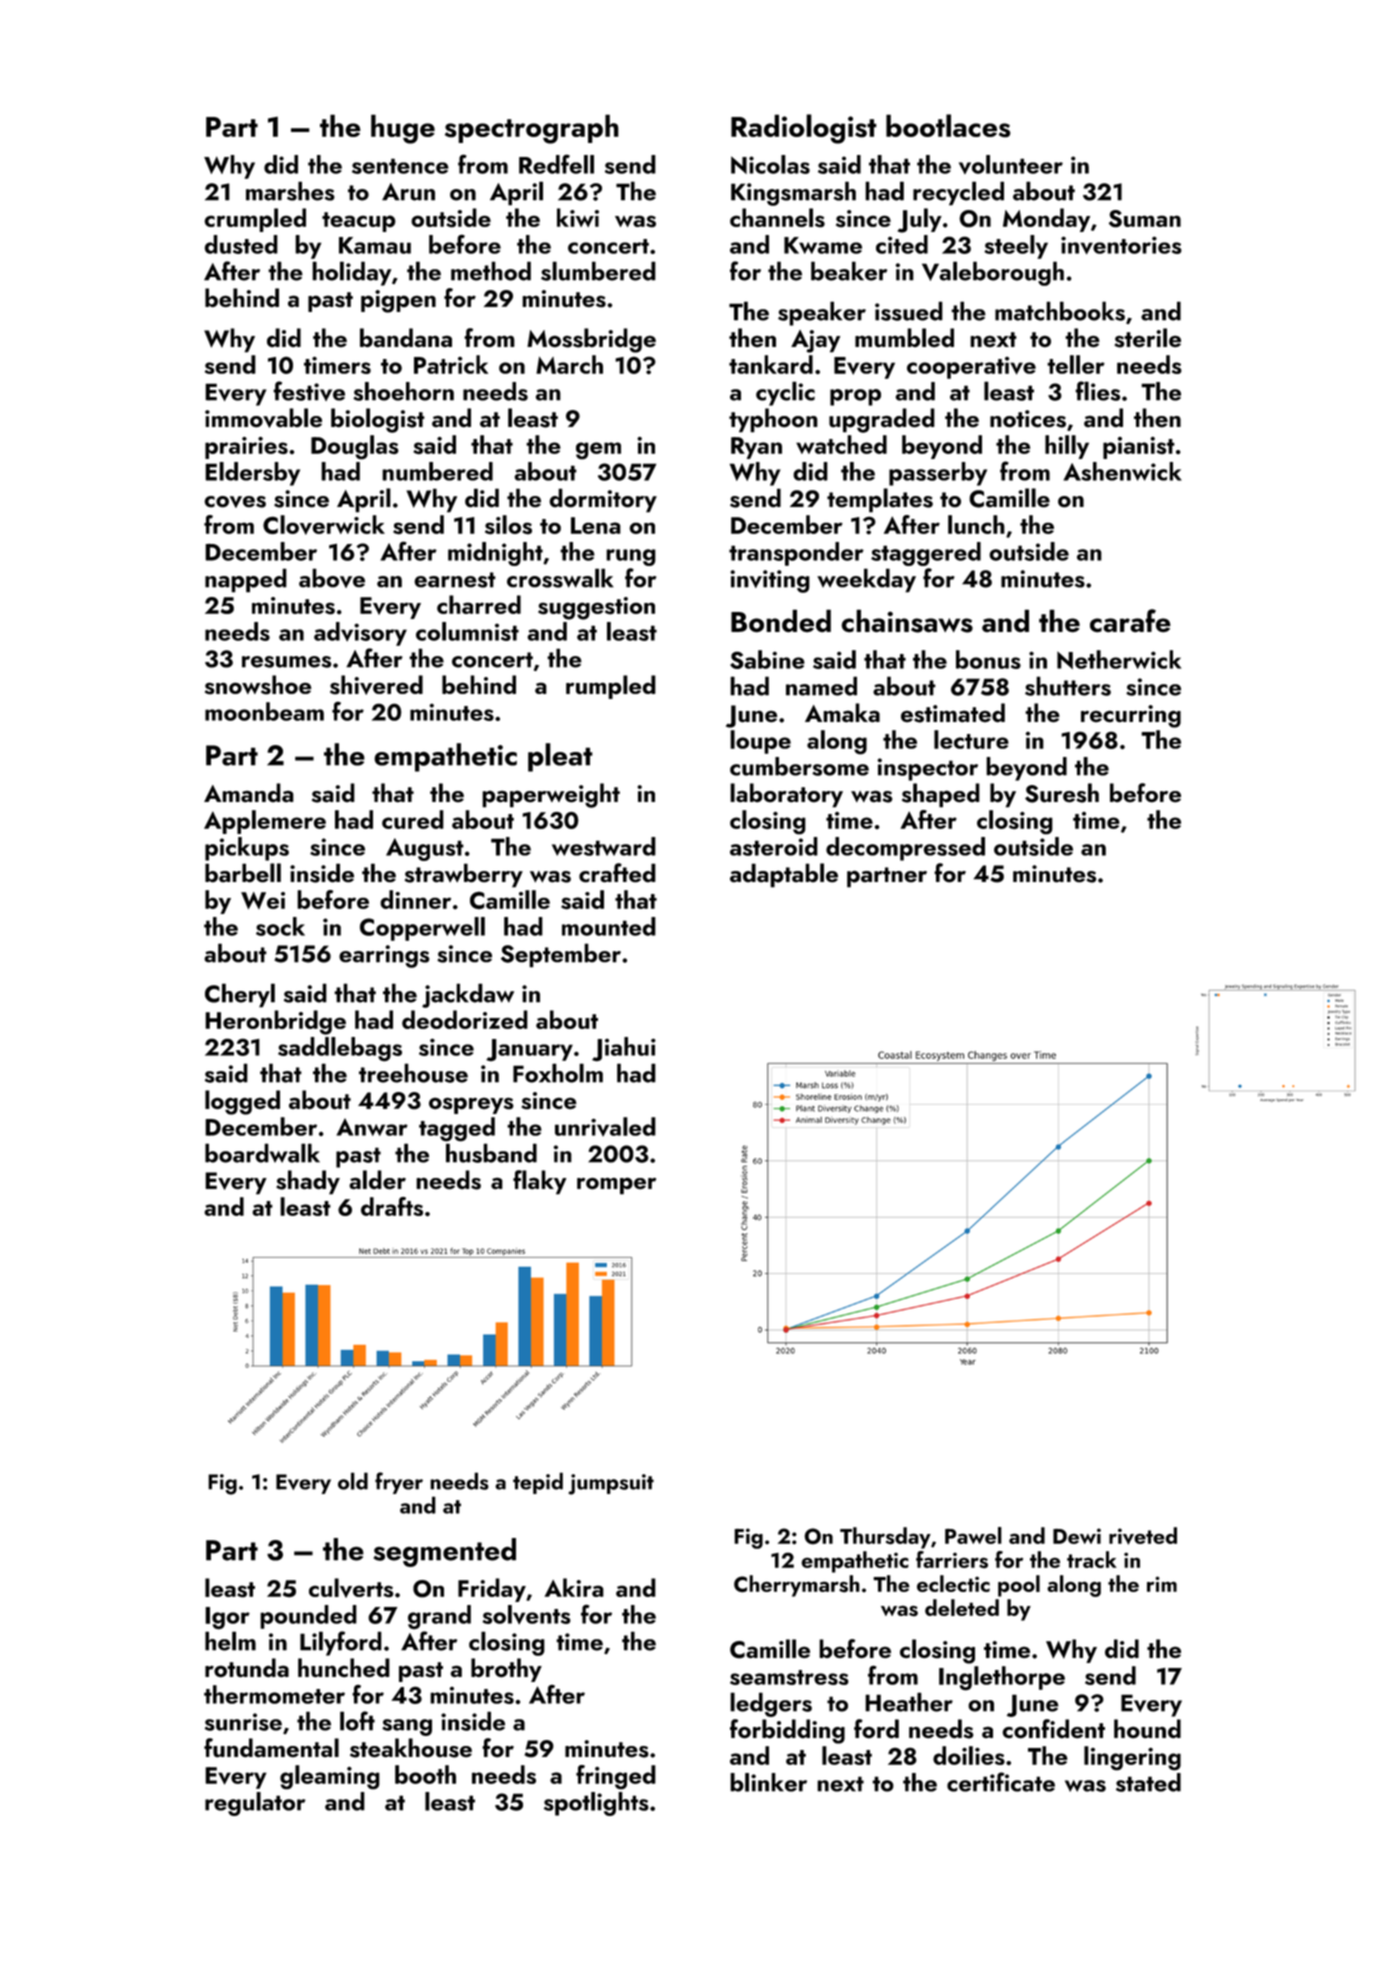  Describe the element at coordinates (1002, 1678) in the screenshot. I see `Inglethorpe` at that location.
